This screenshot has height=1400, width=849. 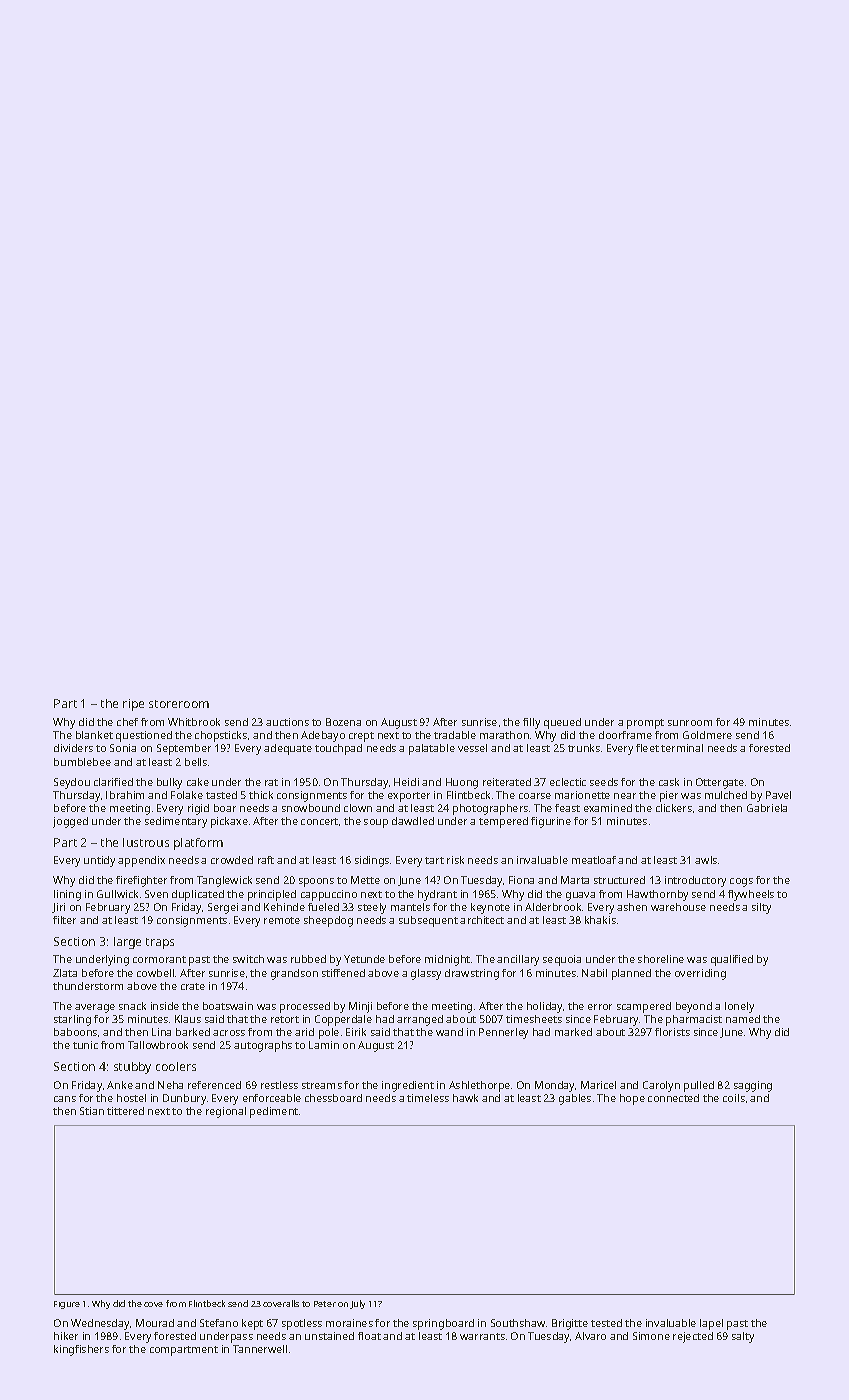 What do you see at coordinates (343, 722) in the screenshot?
I see `Bozena` at bounding box center [343, 722].
